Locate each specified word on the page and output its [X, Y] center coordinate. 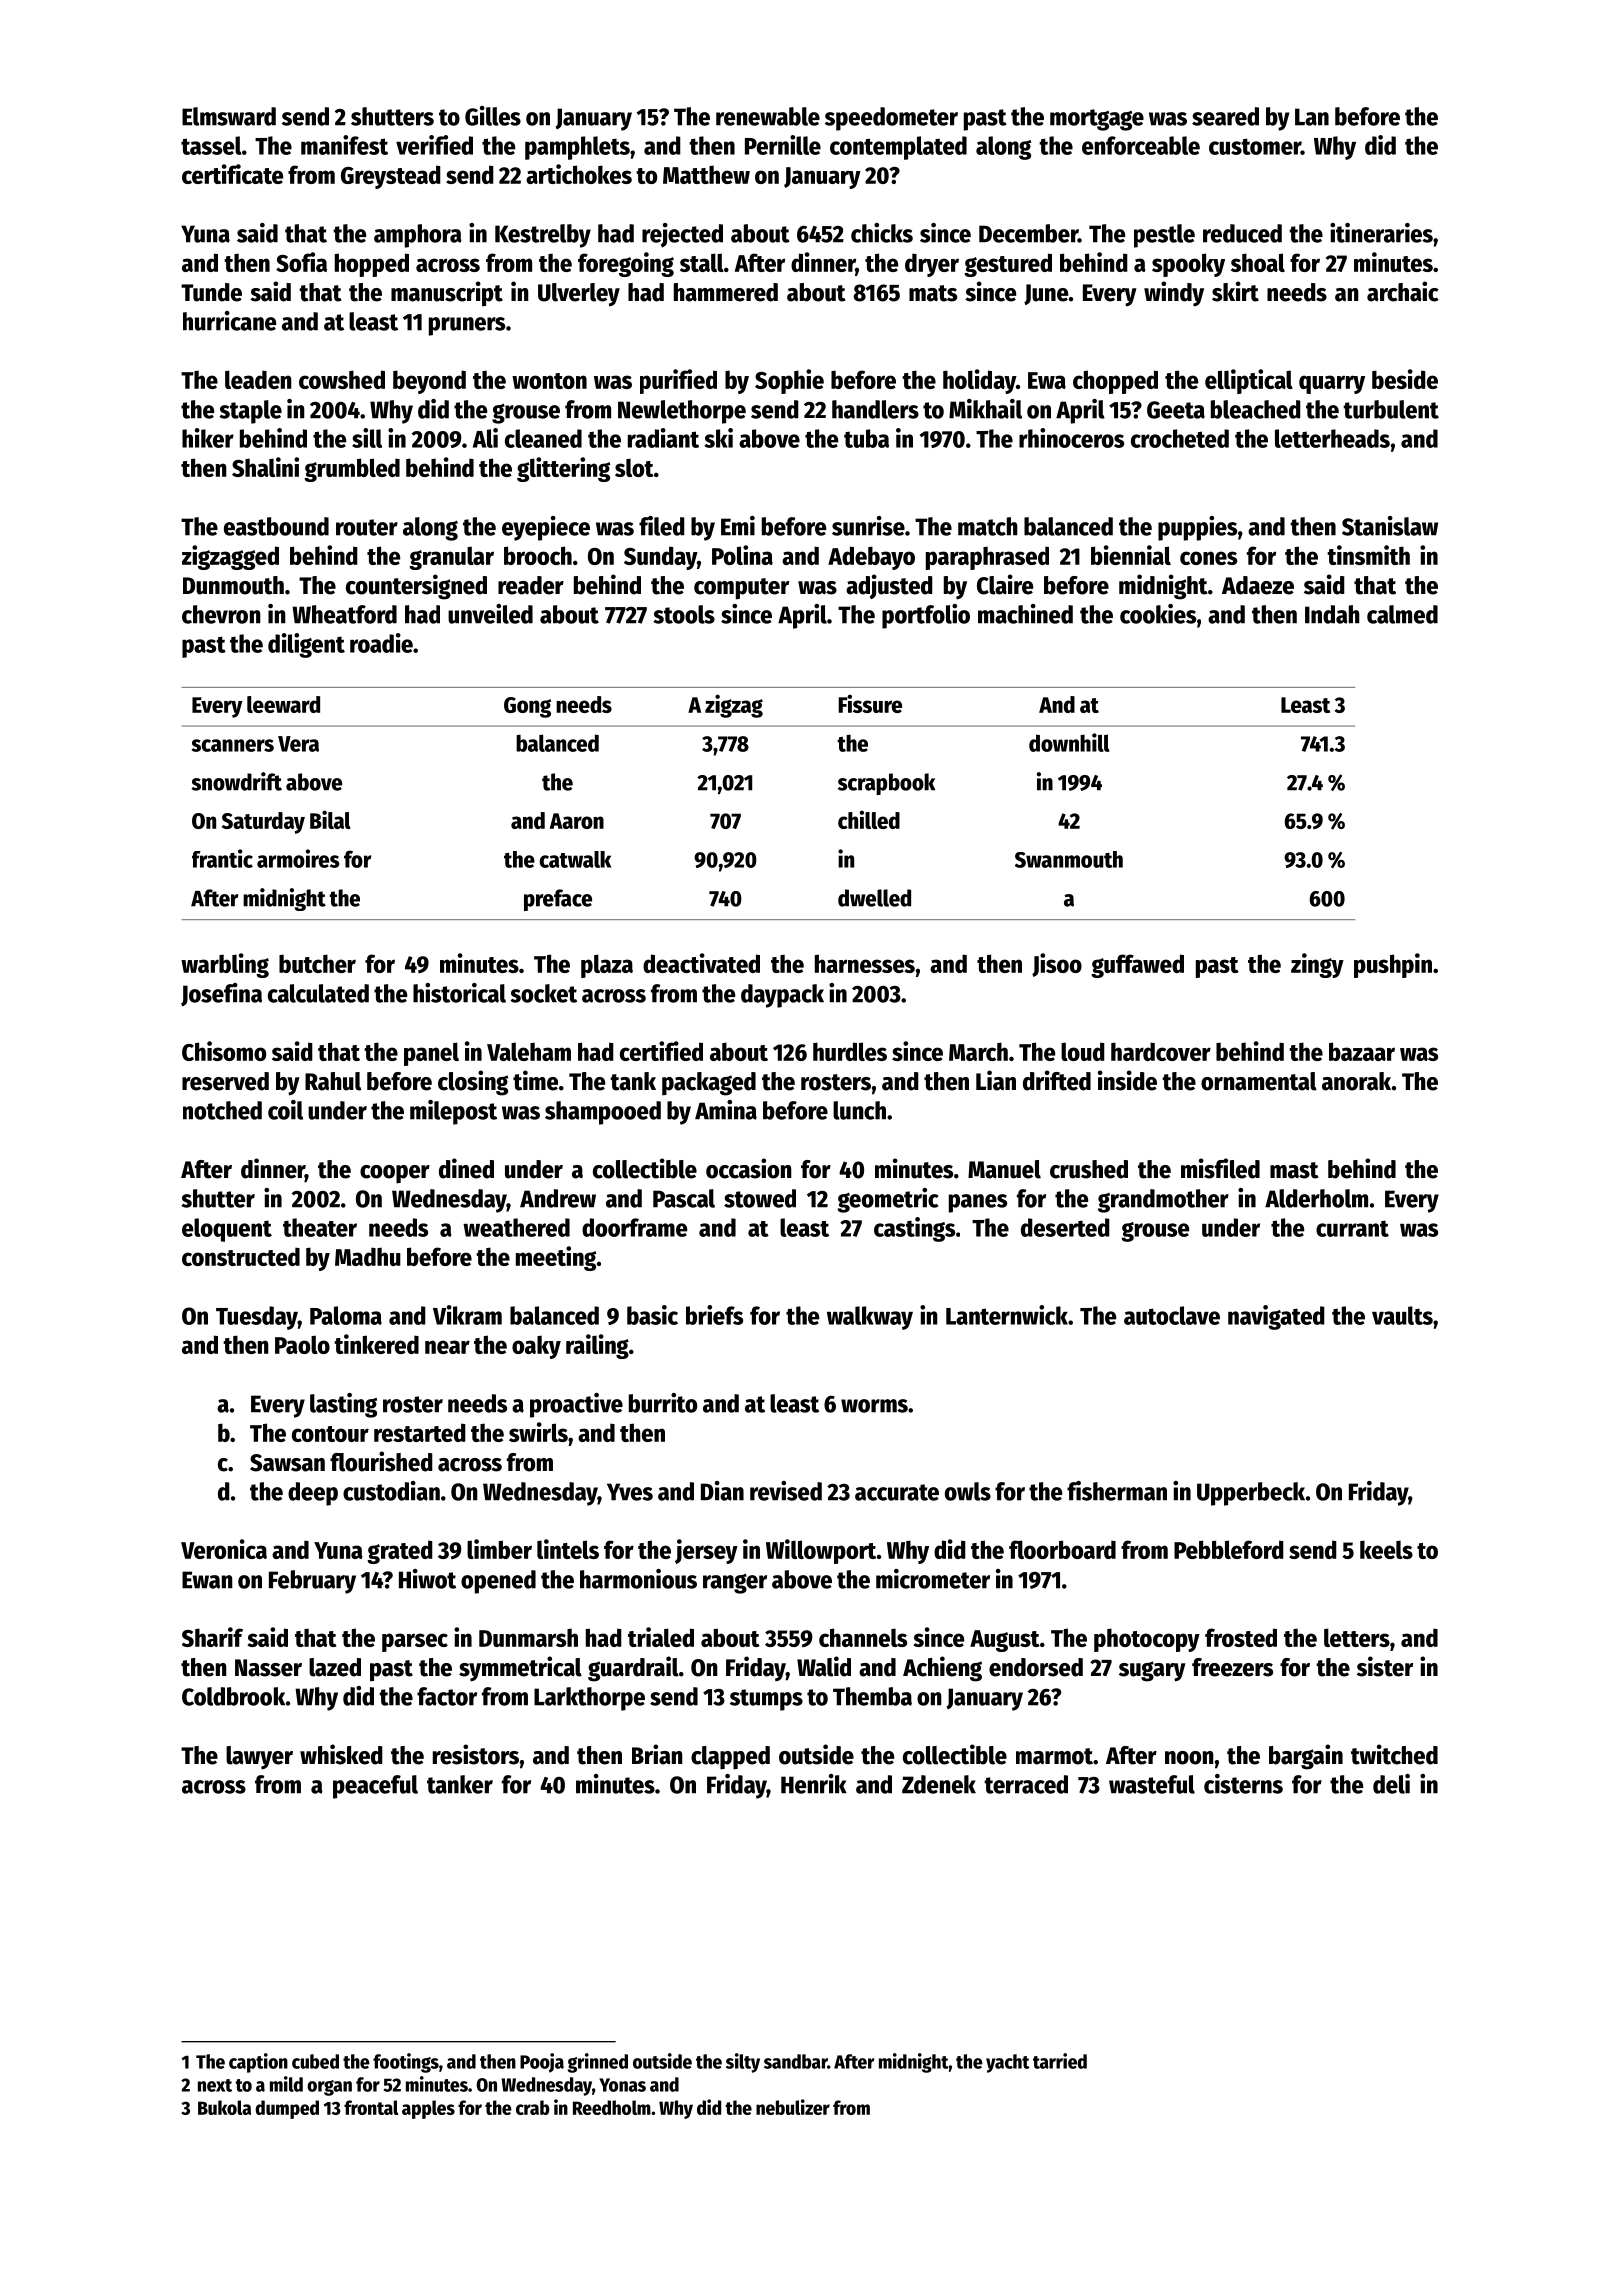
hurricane [229, 321]
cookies [1158, 614]
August [1005, 1641]
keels [1386, 1549]
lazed [335, 1667]
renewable [768, 116]
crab [533, 2107]
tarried [1060, 2061]
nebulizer [793, 2107]
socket [543, 993]
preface [558, 900]
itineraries [1381, 233]
